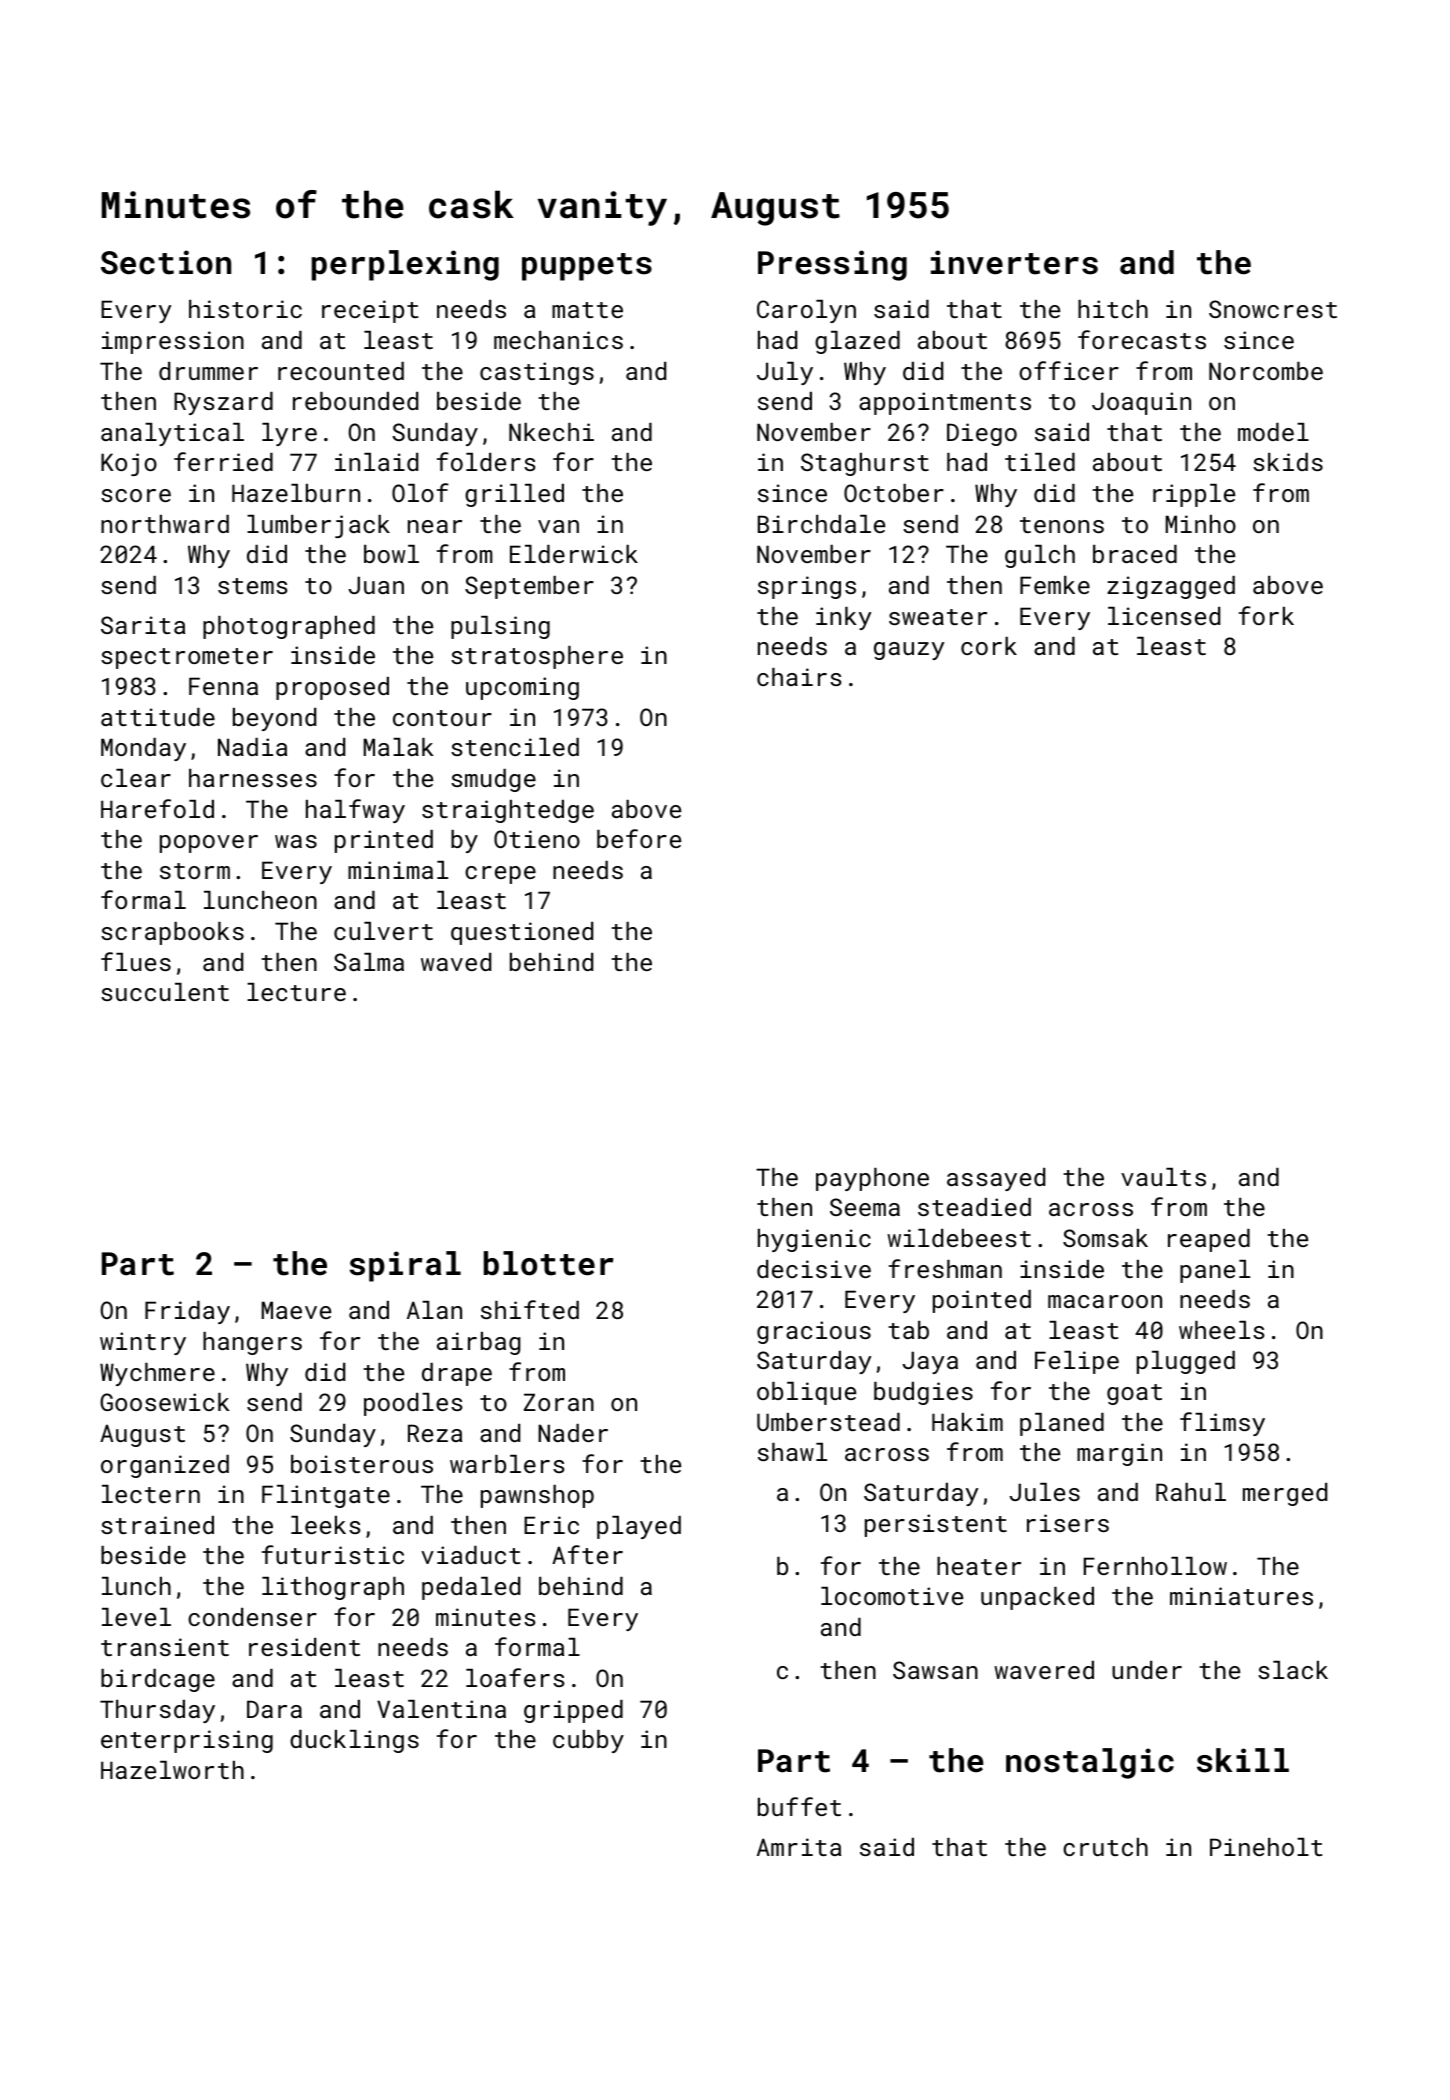 Image resolution: width=1450 pixels, height=2100 pixels. What do you see at coordinates (1273, 309) in the screenshot?
I see `Snowcrest` at bounding box center [1273, 309].
